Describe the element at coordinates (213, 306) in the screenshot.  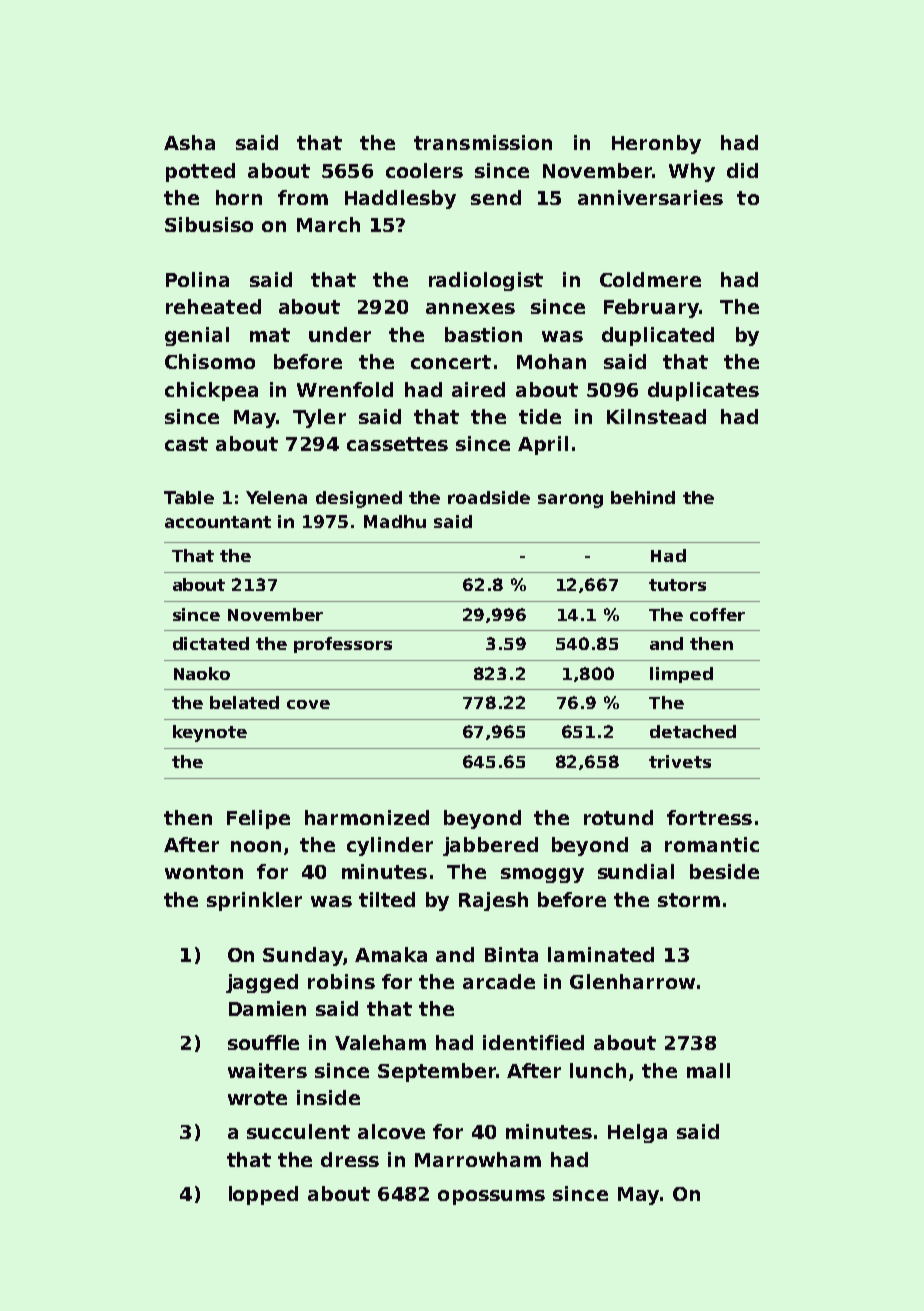
I see `reheated` at that location.
